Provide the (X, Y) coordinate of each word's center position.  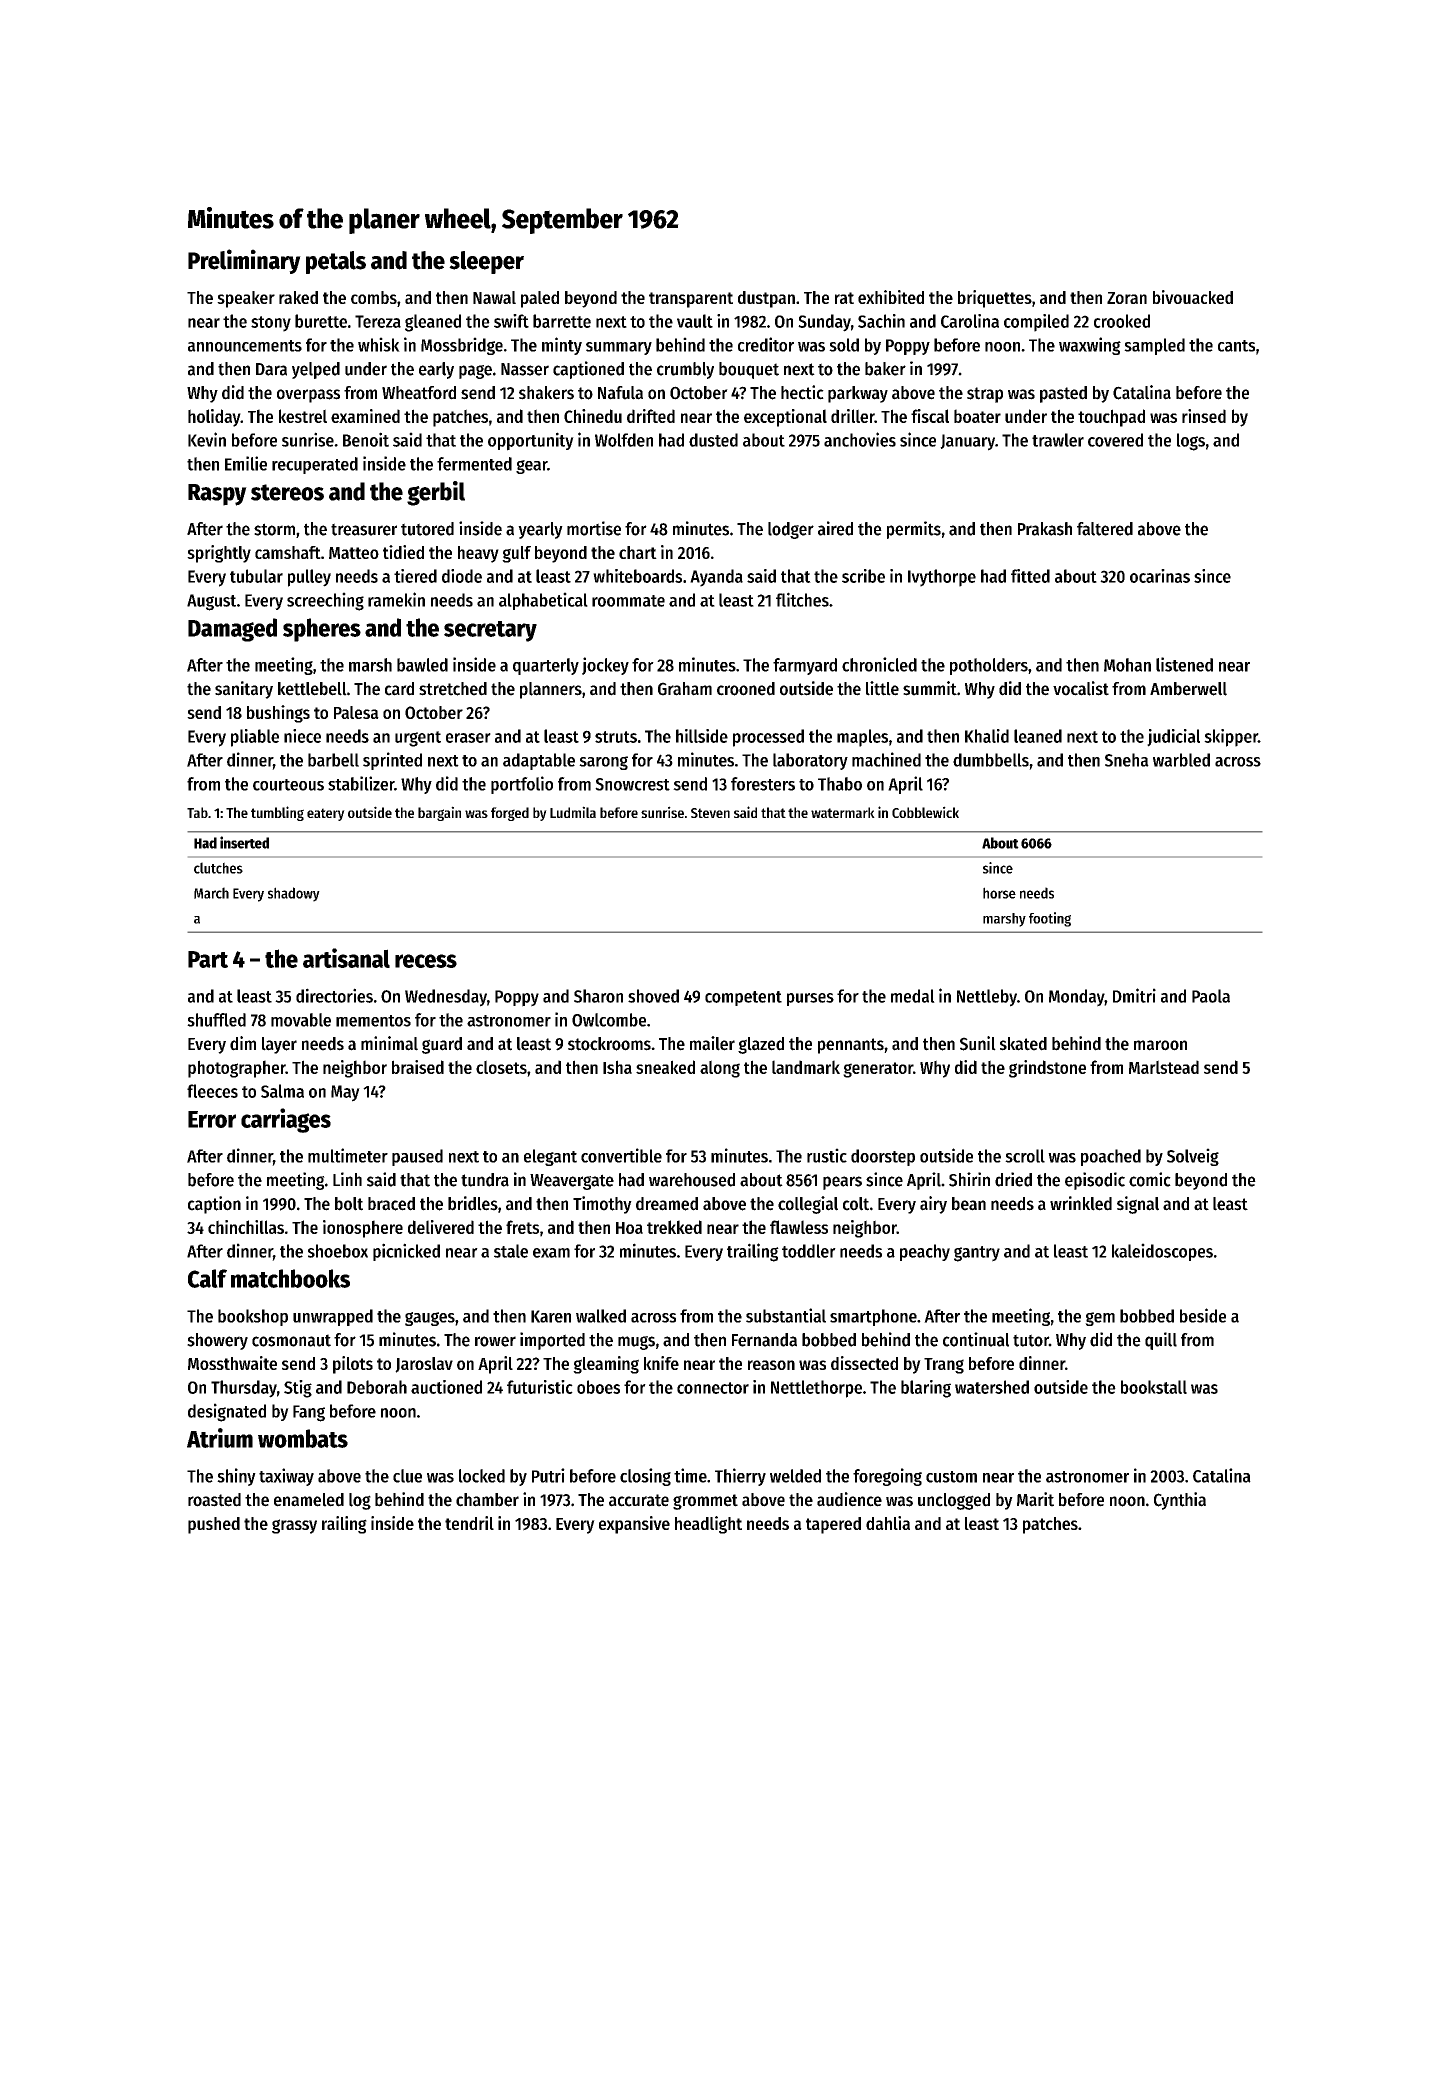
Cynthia (1180, 1501)
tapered (833, 1525)
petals (336, 262)
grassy (294, 1526)
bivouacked (1193, 297)
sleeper (486, 262)
